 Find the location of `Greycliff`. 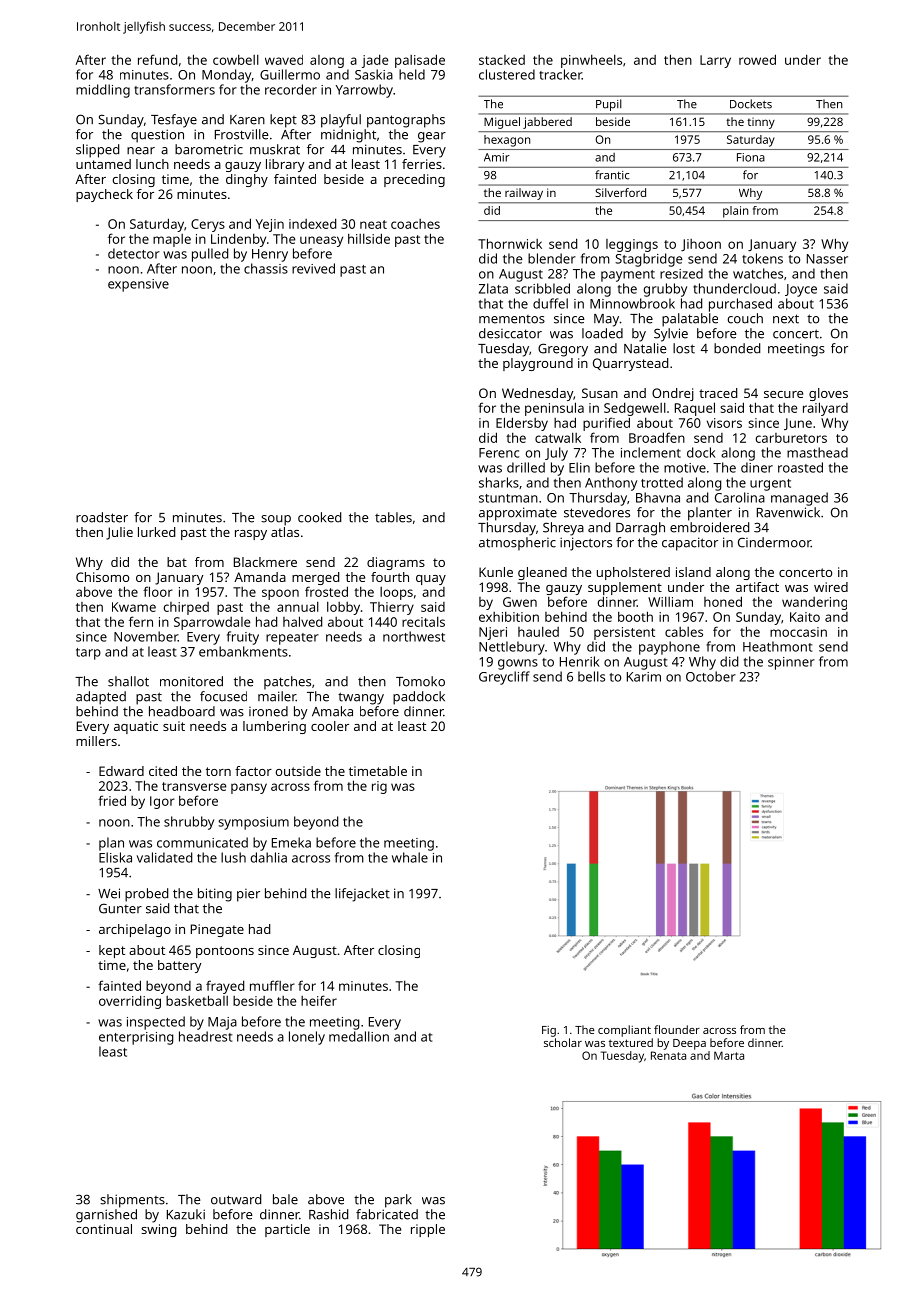

Greycliff is located at coordinates (504, 678).
